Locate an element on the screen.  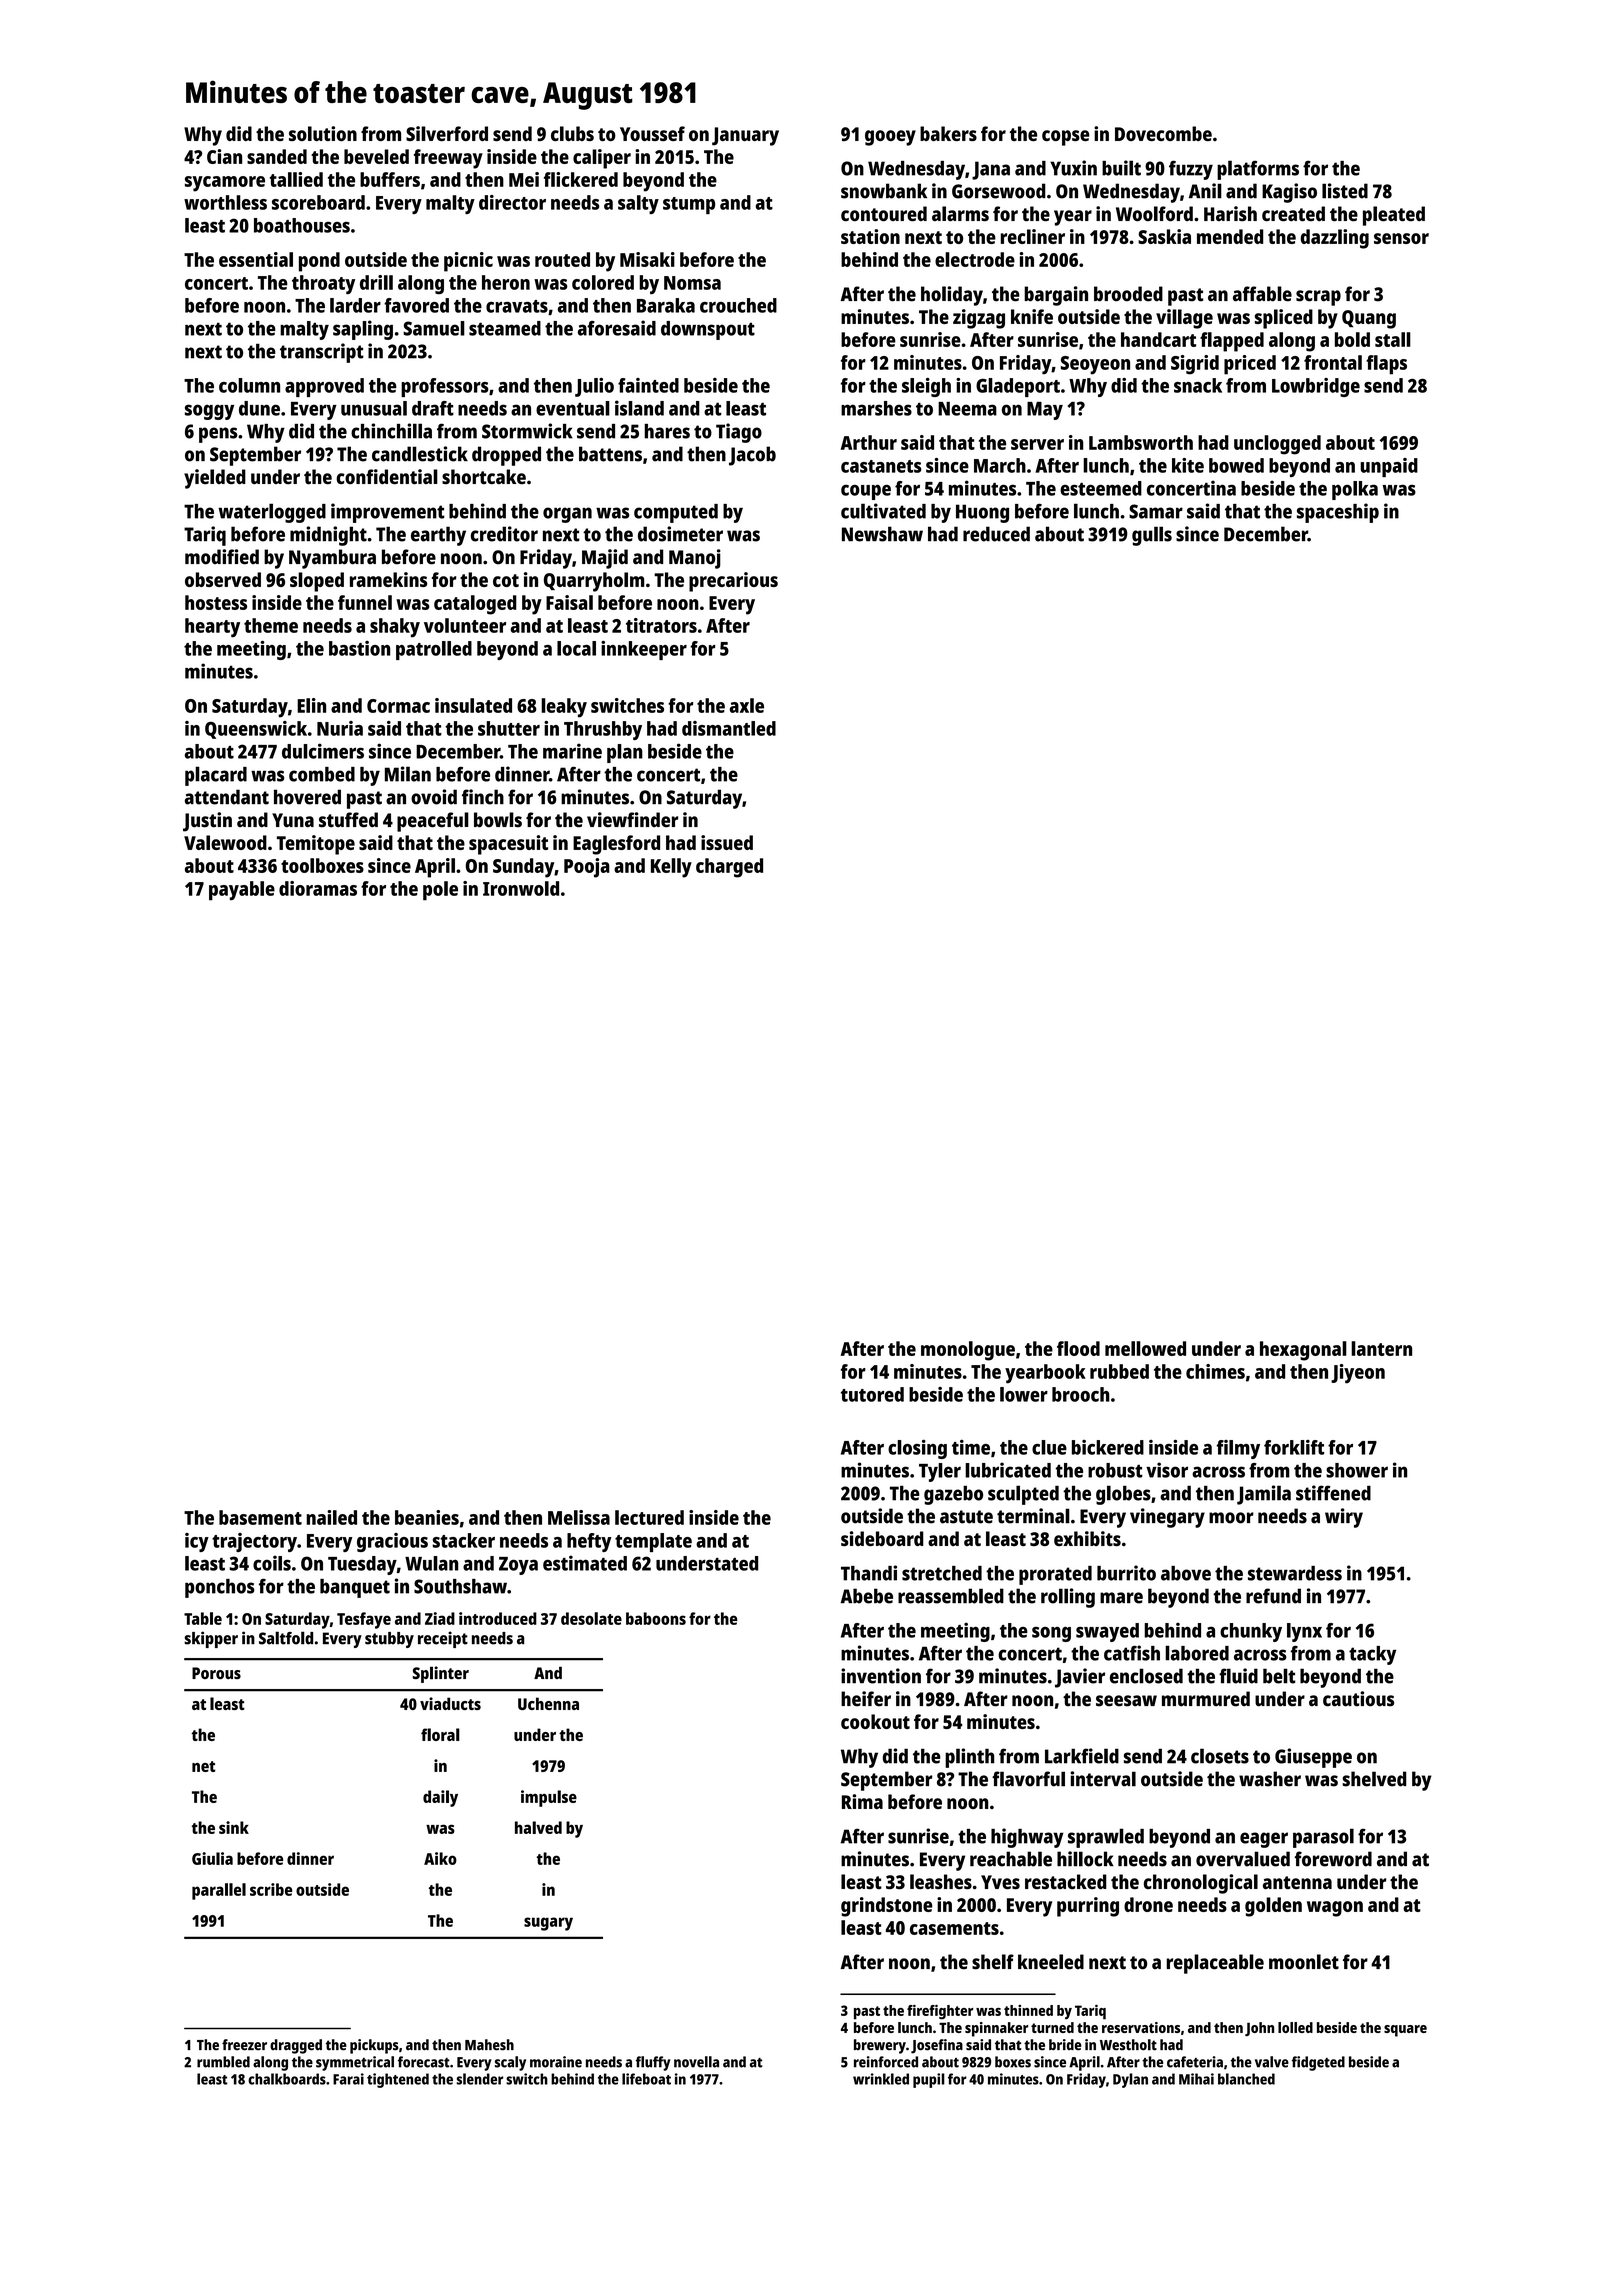
rumbled is located at coordinates (223, 2062).
